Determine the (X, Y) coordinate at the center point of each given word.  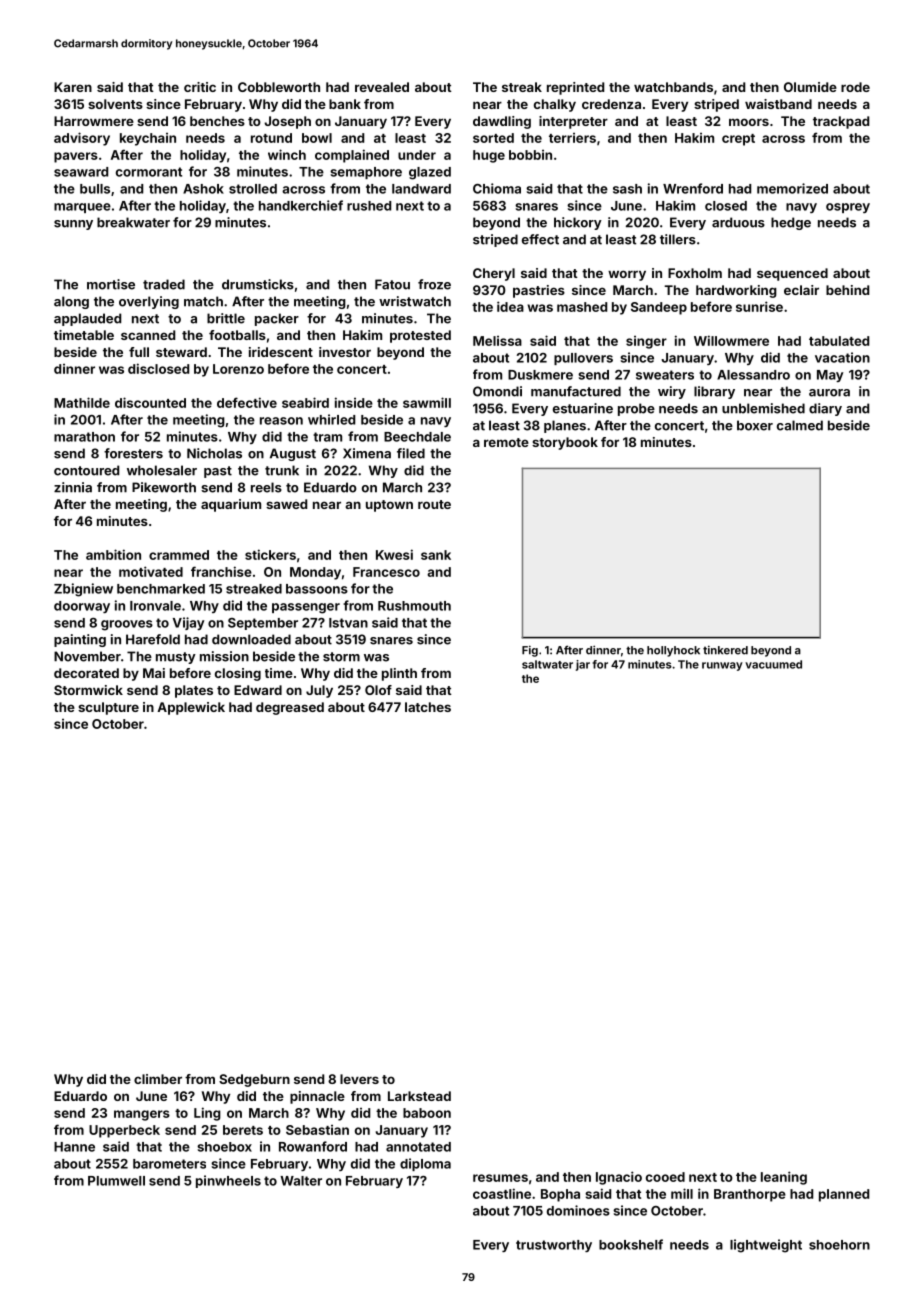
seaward (81, 172)
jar (583, 665)
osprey (848, 208)
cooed (665, 1177)
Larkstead (419, 1096)
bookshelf (631, 1244)
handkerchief (301, 205)
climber (158, 1079)
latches (428, 707)
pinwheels (228, 1181)
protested (420, 336)
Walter (301, 1181)
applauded (87, 319)
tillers (678, 239)
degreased (290, 708)
